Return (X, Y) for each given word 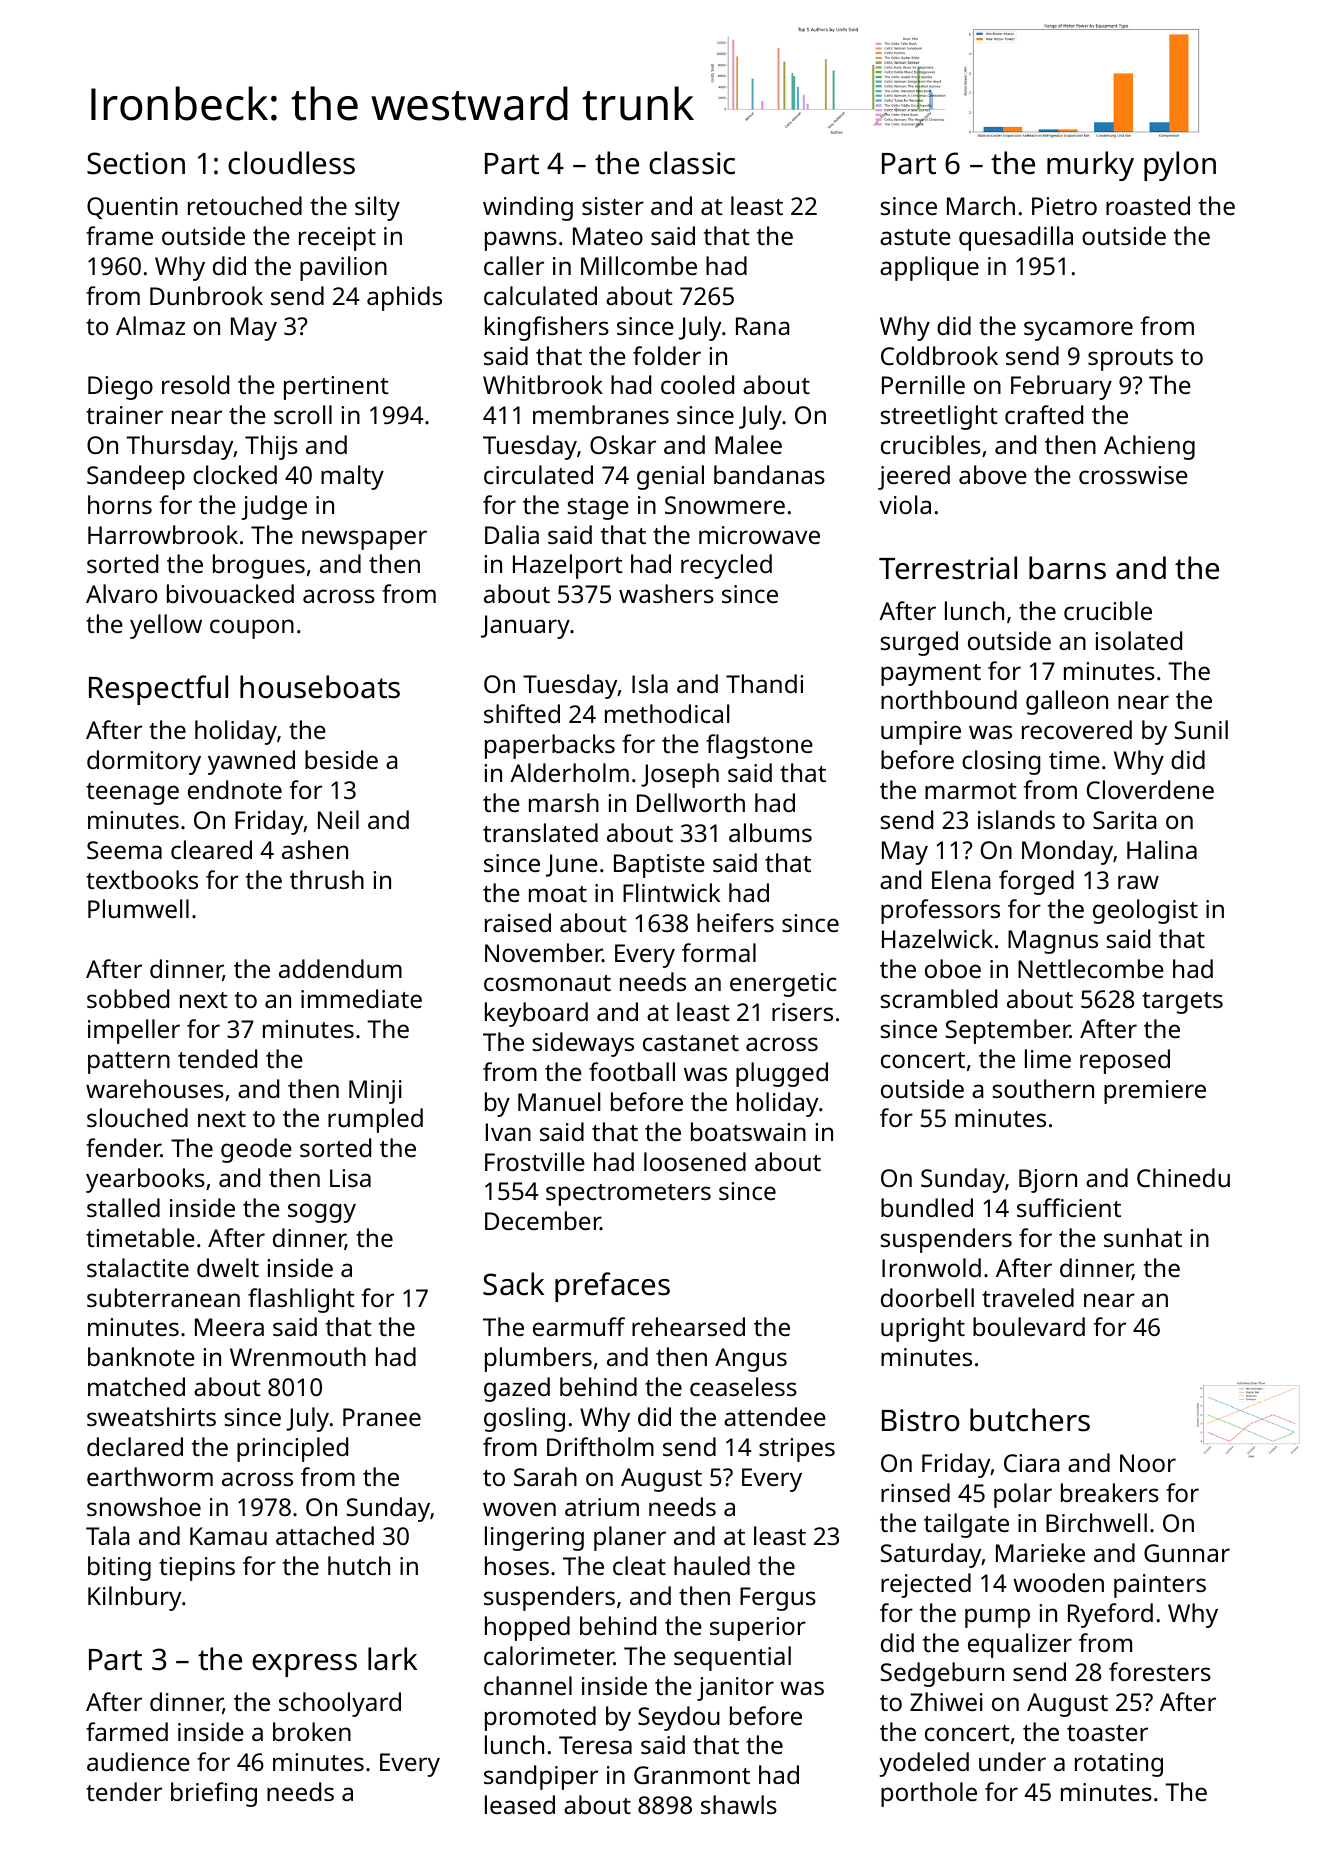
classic (692, 163)
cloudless (291, 163)
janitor (735, 1689)
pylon (1180, 166)
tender (124, 1791)
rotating (1119, 1765)
